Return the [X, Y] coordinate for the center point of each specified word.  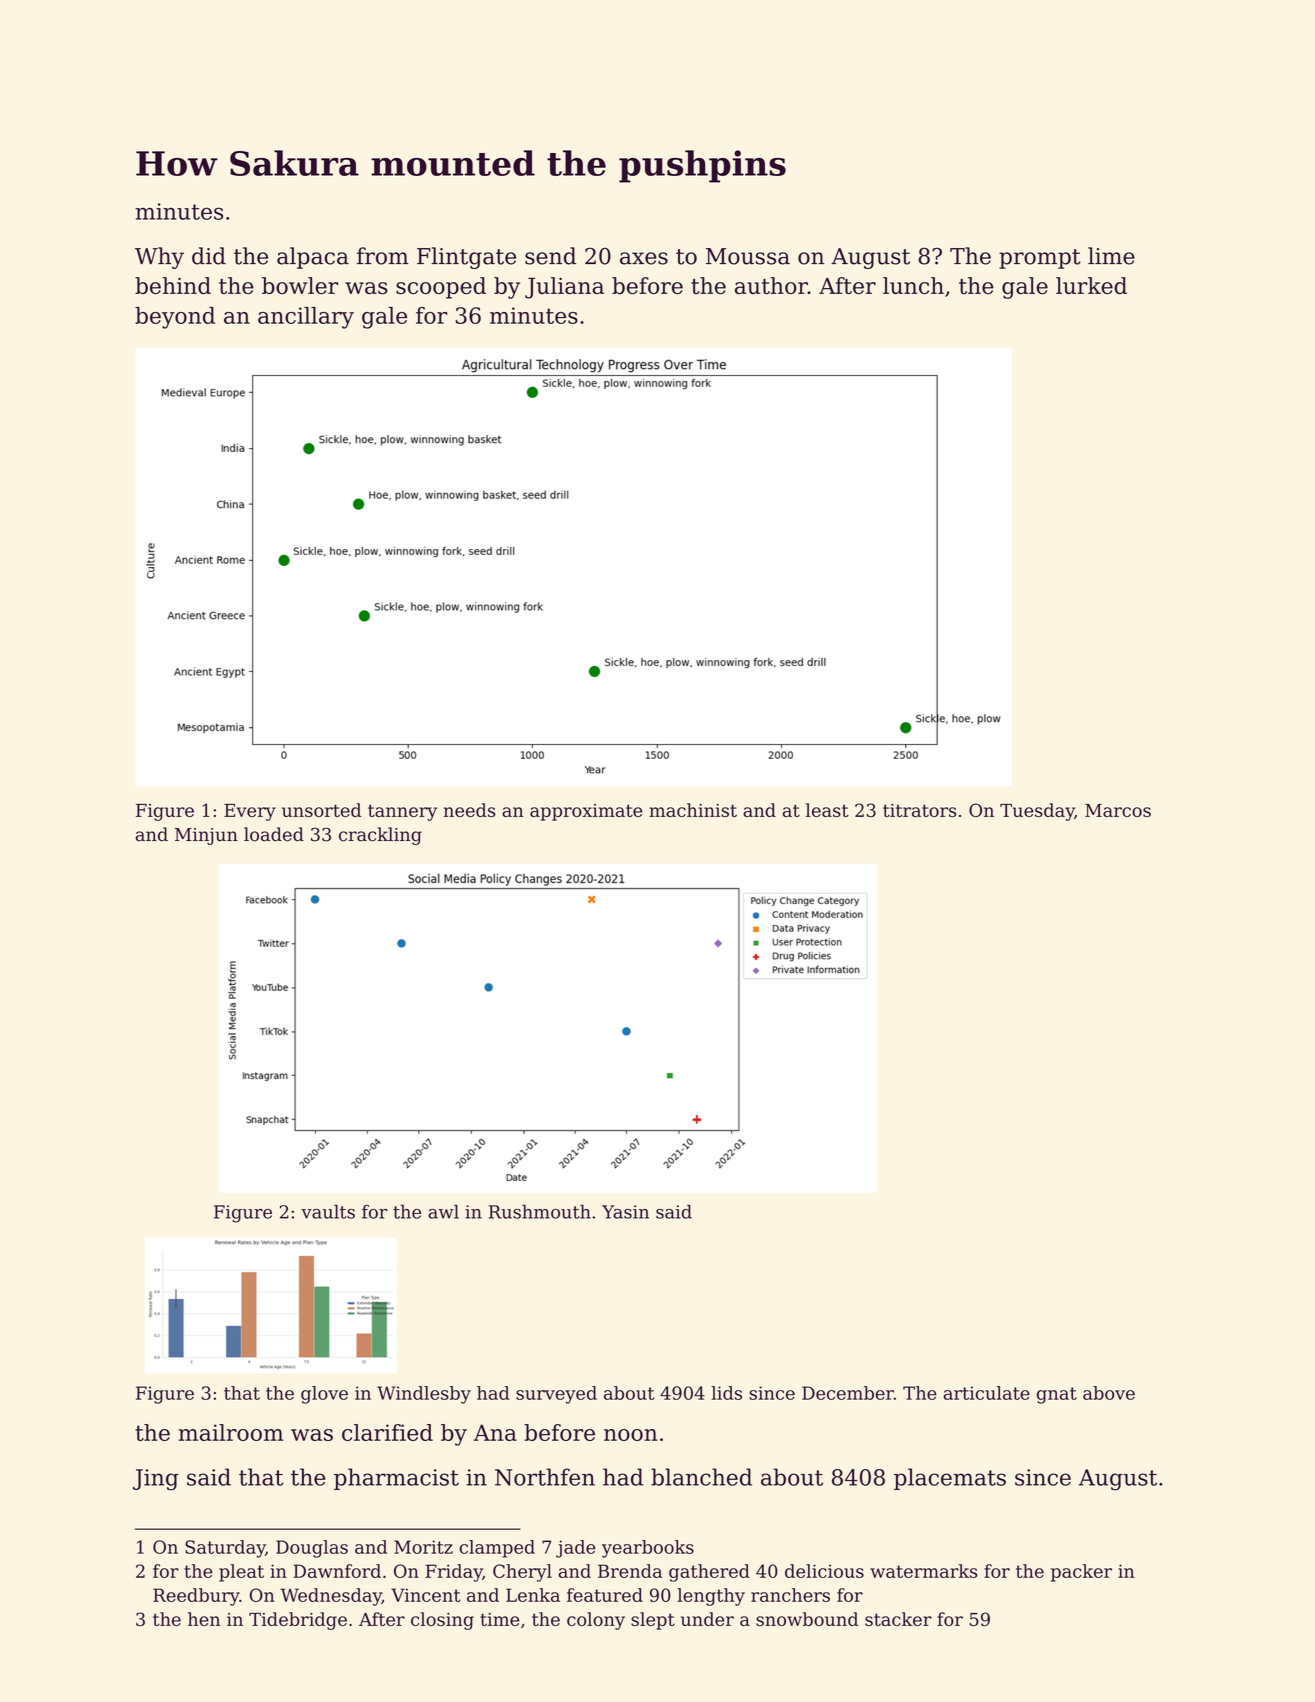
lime [1111, 256]
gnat [1057, 1395]
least [827, 810]
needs [469, 810]
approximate [586, 812]
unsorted [321, 810]
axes [644, 258]
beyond [175, 318]
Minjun [206, 836]
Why [159, 258]
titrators [919, 810]
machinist [693, 810]
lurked [1091, 285]
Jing [156, 1480]
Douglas [312, 1549]
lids [726, 1393]
